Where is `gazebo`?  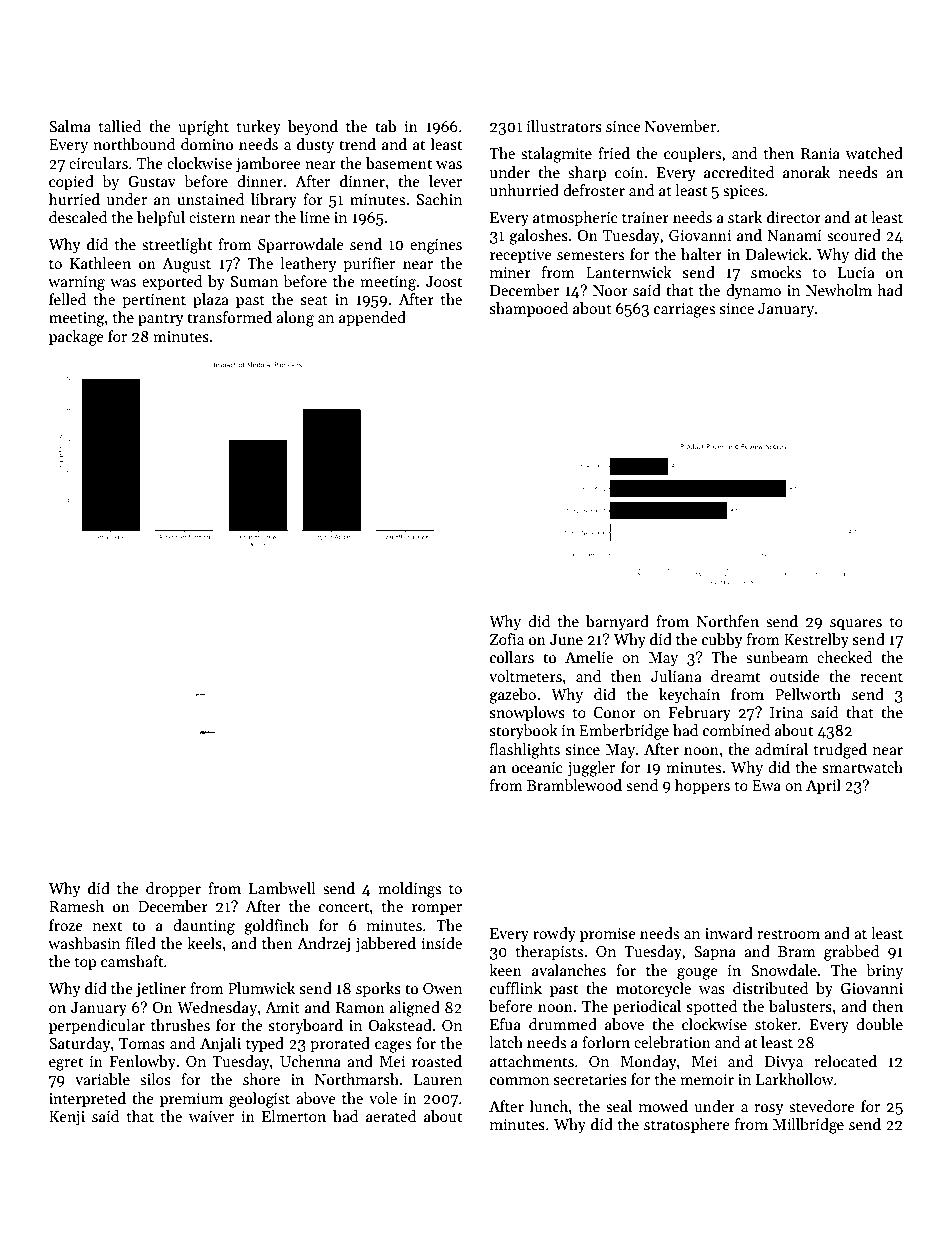
gazebo is located at coordinates (512, 696).
